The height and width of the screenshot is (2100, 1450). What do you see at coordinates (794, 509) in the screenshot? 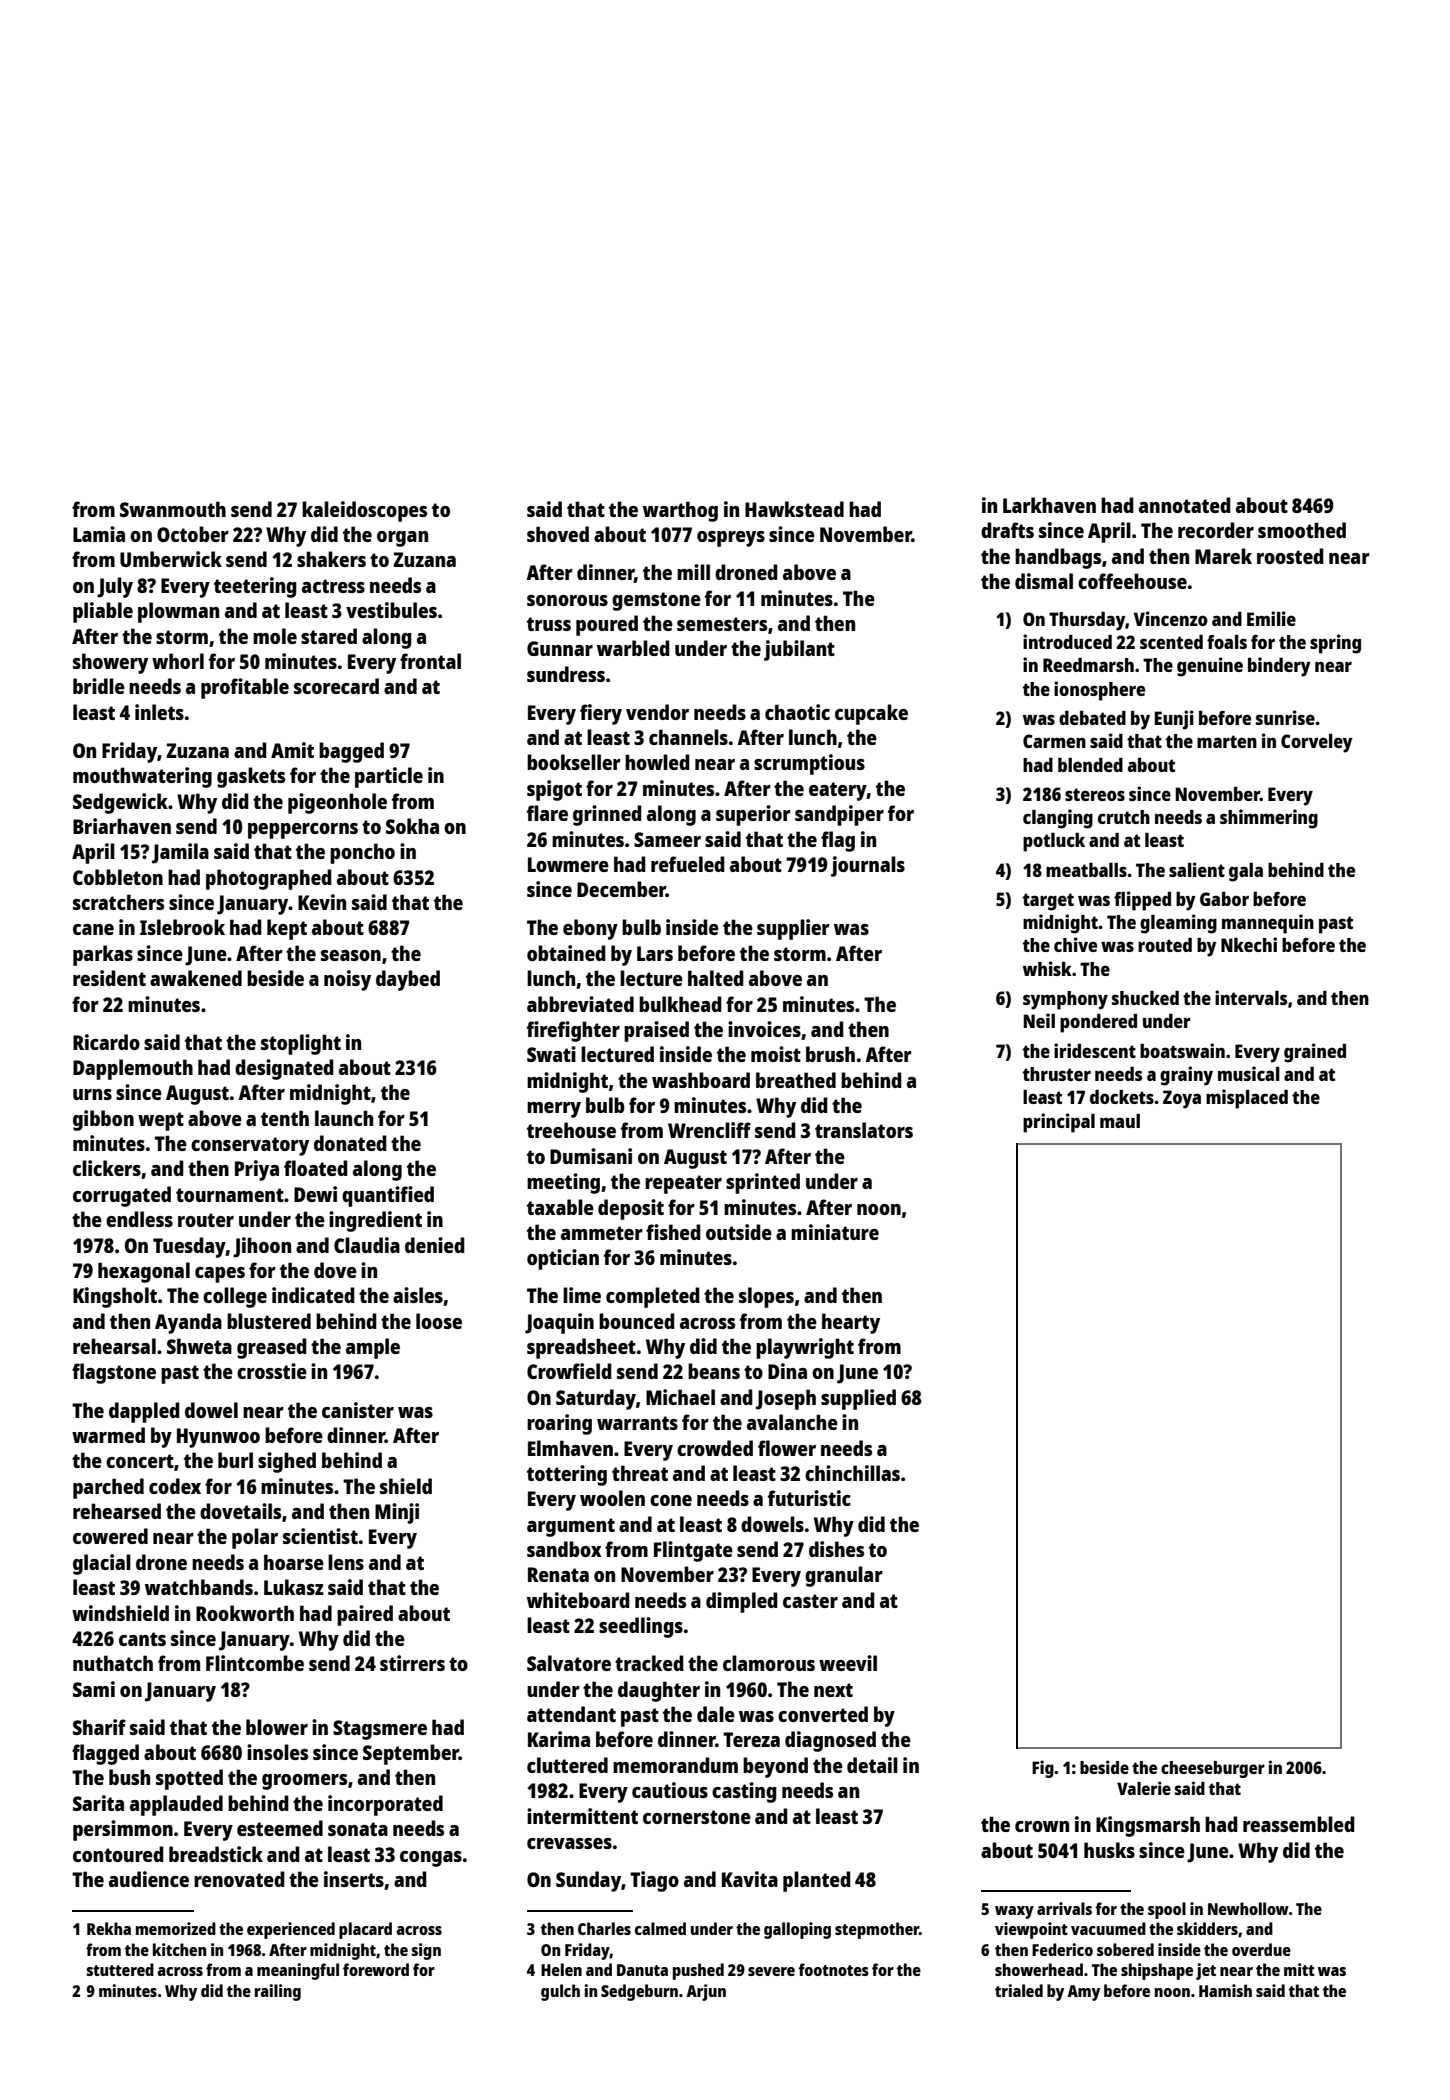
I see `Hawkstead` at bounding box center [794, 509].
